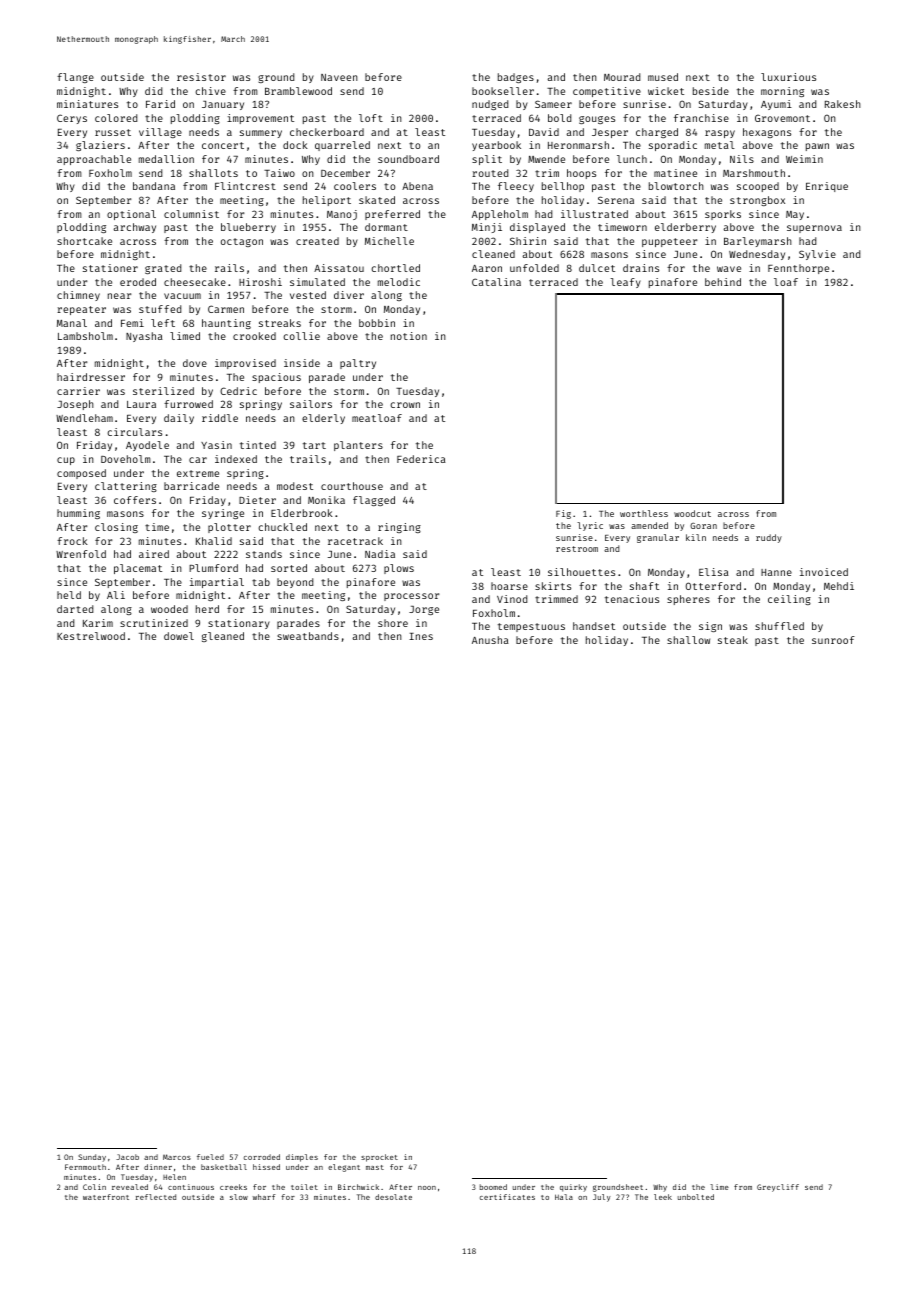  I want to click on behind, so click(723, 282).
